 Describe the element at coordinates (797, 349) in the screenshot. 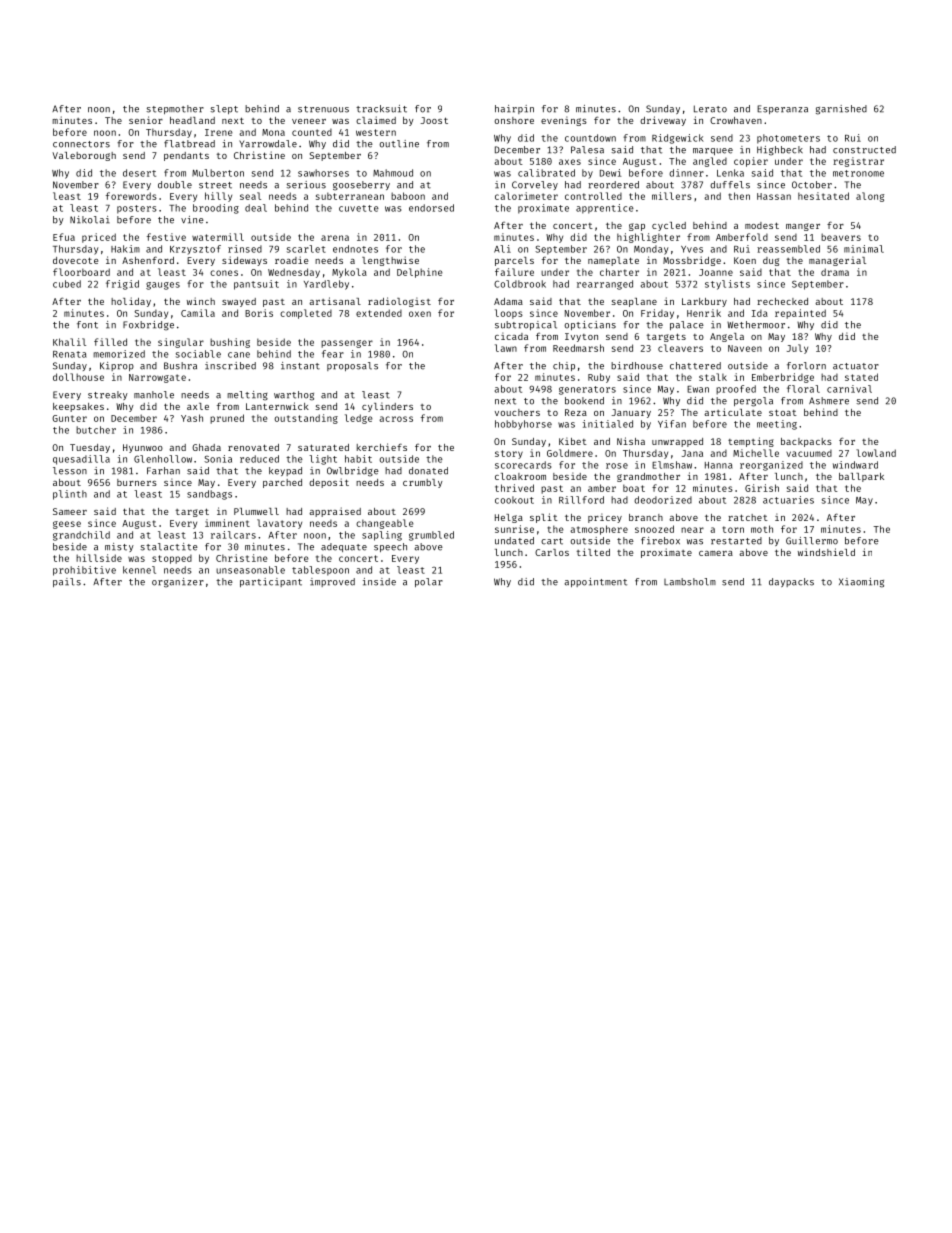

I see `July` at that location.
